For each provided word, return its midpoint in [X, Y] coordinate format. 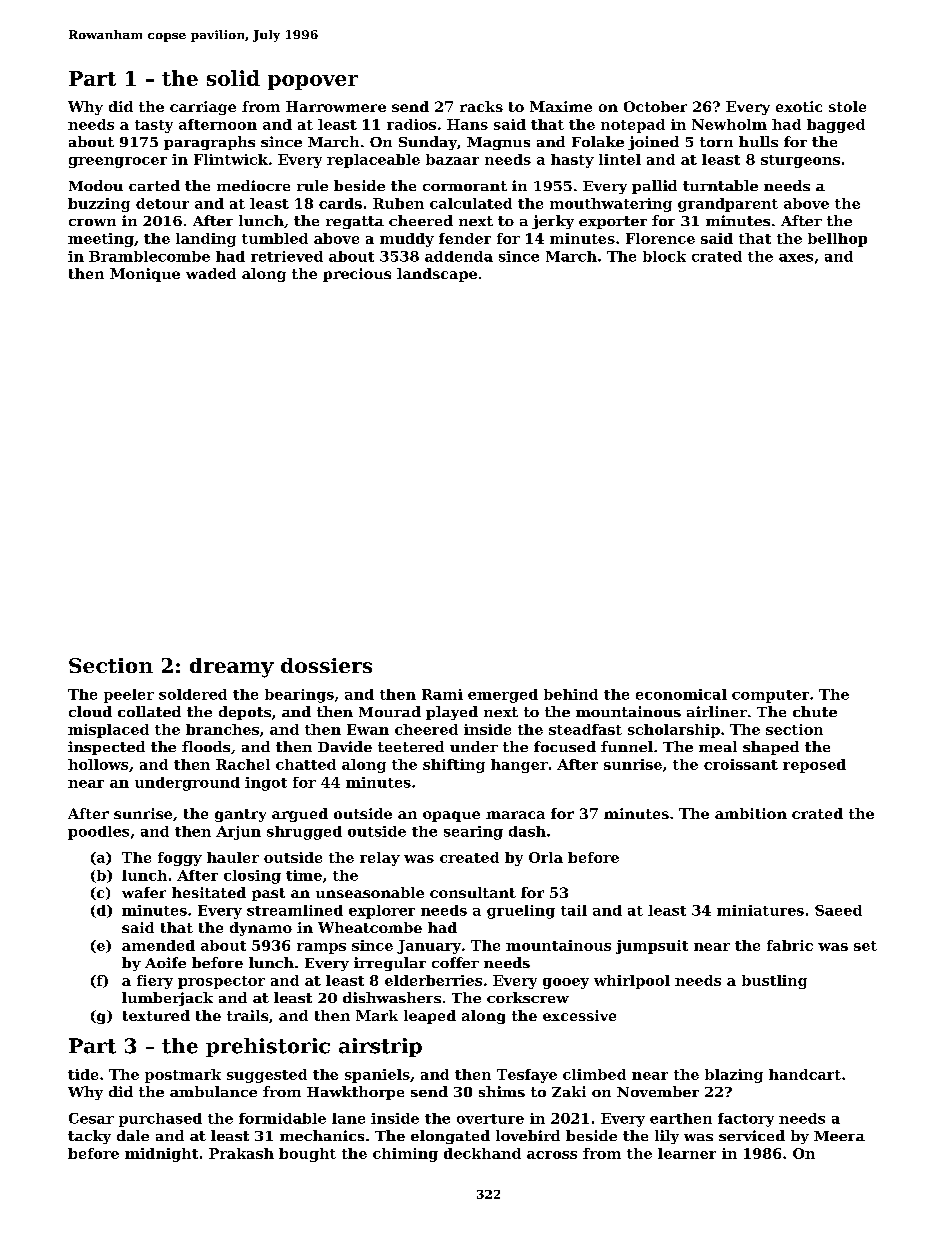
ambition [751, 813]
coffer [455, 962]
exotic [799, 106]
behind [571, 694]
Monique [145, 275]
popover [313, 82]
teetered [411, 746]
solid [233, 78]
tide [83, 1074]
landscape [437, 275]
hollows [98, 764]
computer [770, 696]
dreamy [232, 668]
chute [815, 711]
